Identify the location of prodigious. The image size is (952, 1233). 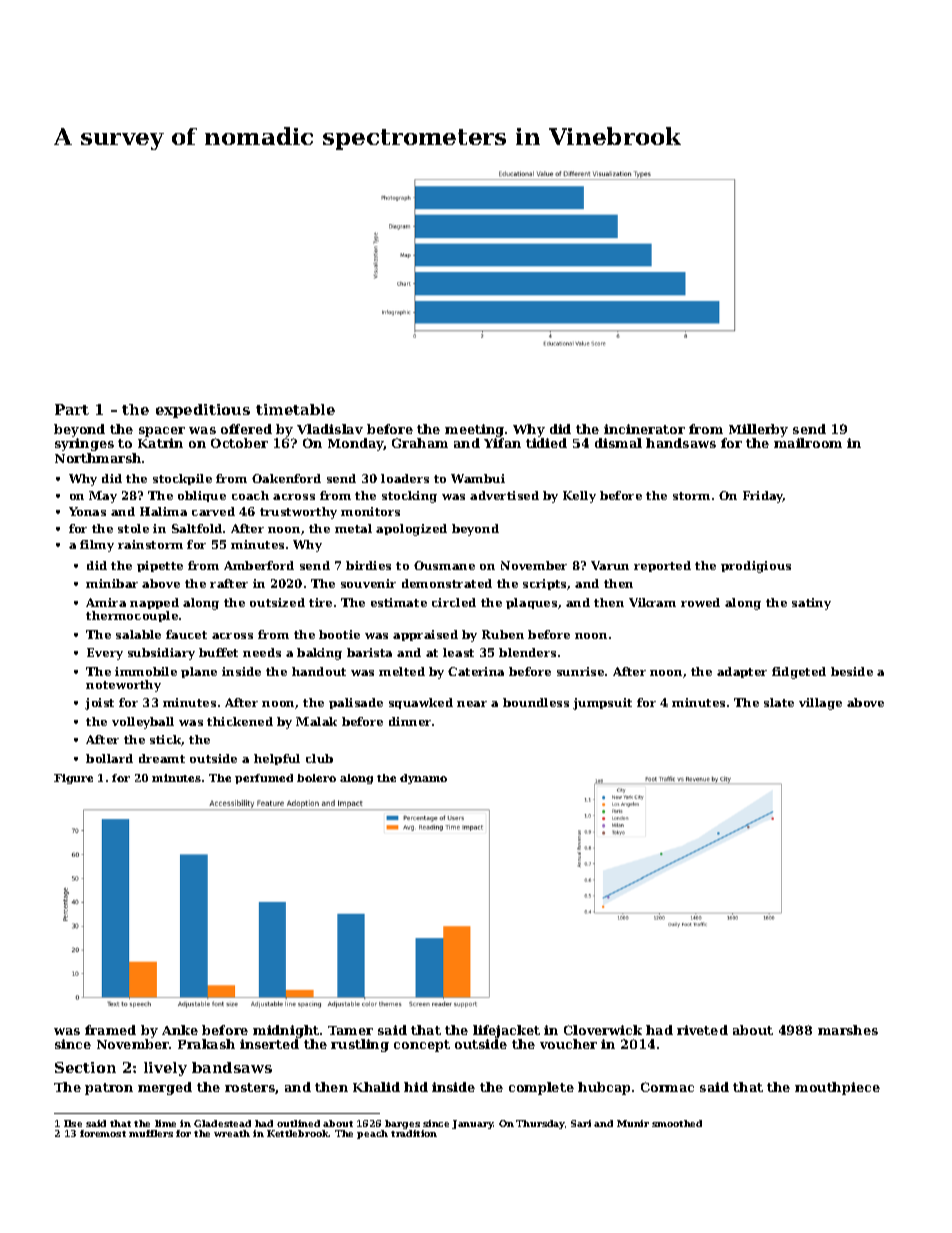
(756, 567).
